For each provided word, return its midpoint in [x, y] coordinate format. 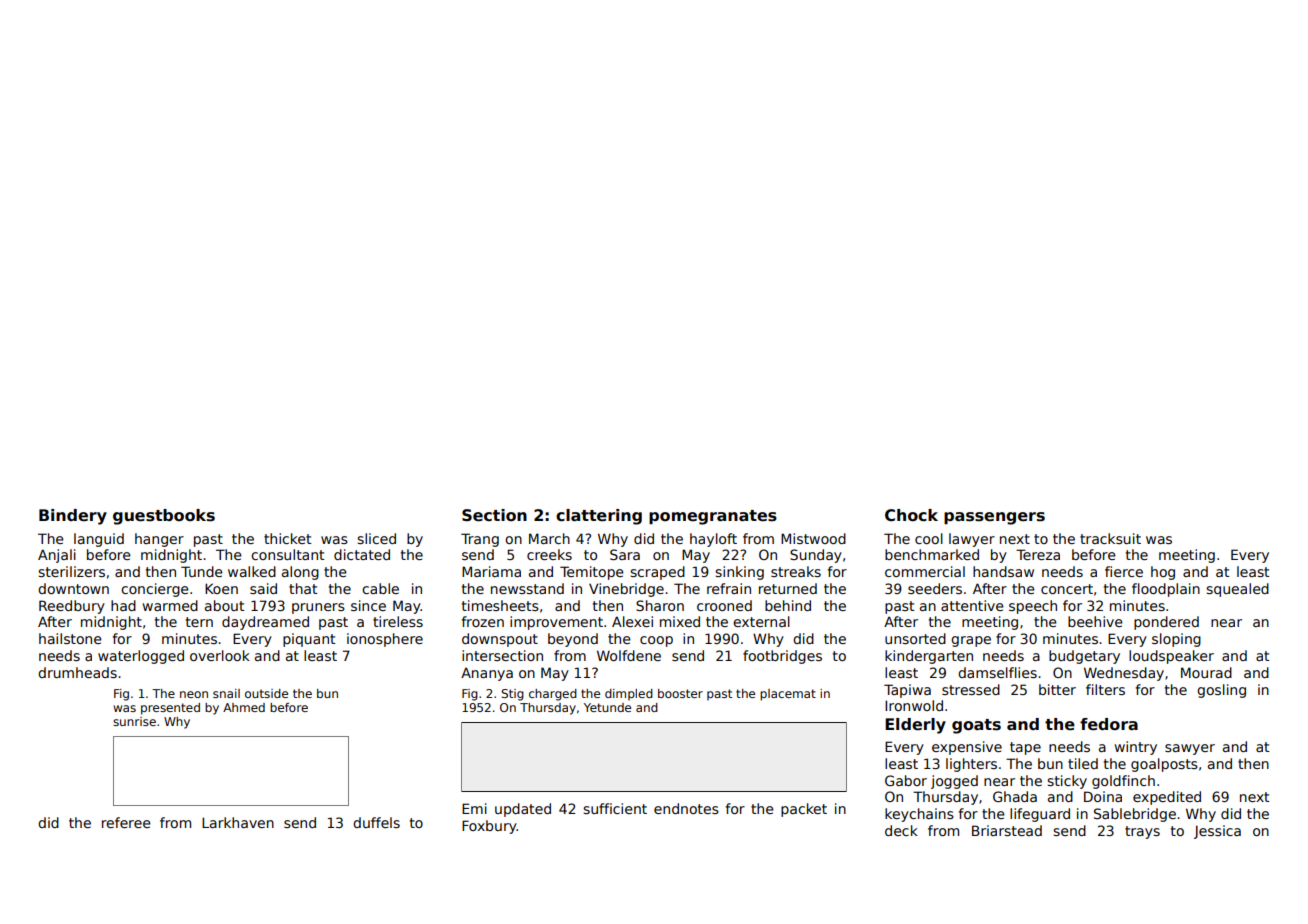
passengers [994, 518]
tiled [1083, 763]
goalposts [1164, 765]
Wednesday [1124, 674]
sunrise [134, 721]
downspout [500, 640]
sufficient [615, 808]
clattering [599, 517]
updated [523, 810]
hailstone [70, 638]
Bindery [73, 517]
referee [126, 822]
